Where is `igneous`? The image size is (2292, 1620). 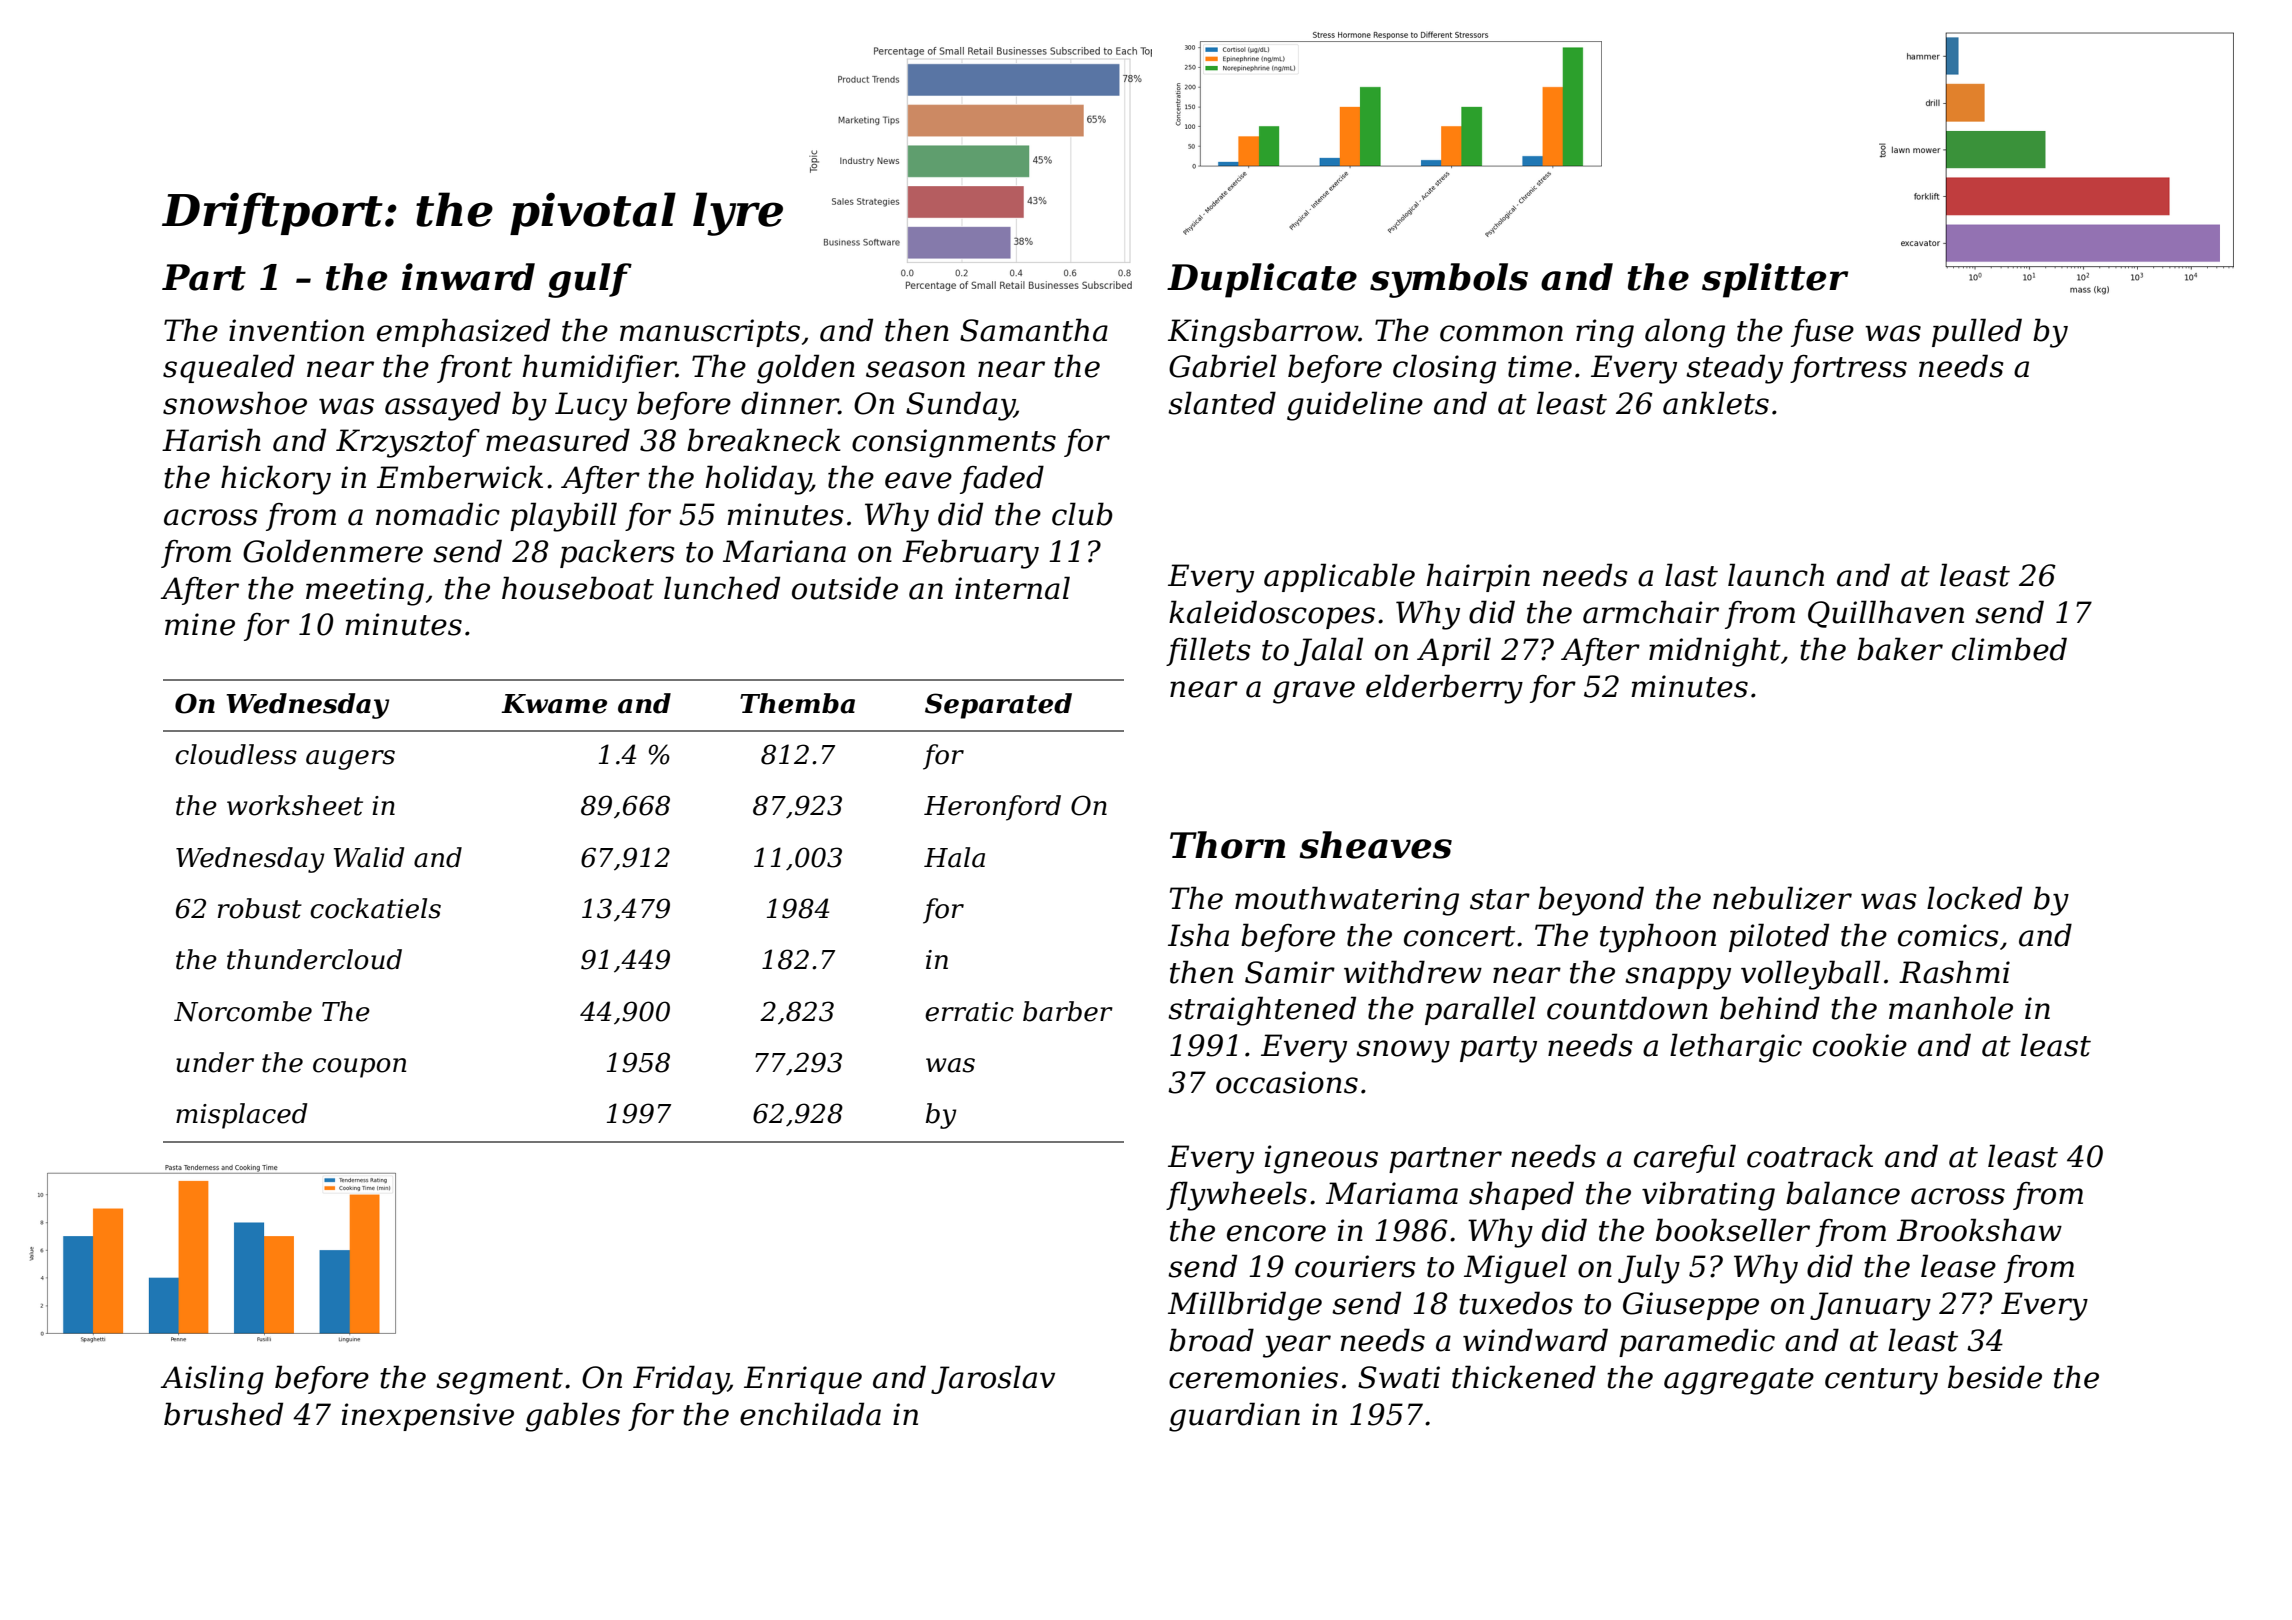
igneous is located at coordinates (1321, 1159).
